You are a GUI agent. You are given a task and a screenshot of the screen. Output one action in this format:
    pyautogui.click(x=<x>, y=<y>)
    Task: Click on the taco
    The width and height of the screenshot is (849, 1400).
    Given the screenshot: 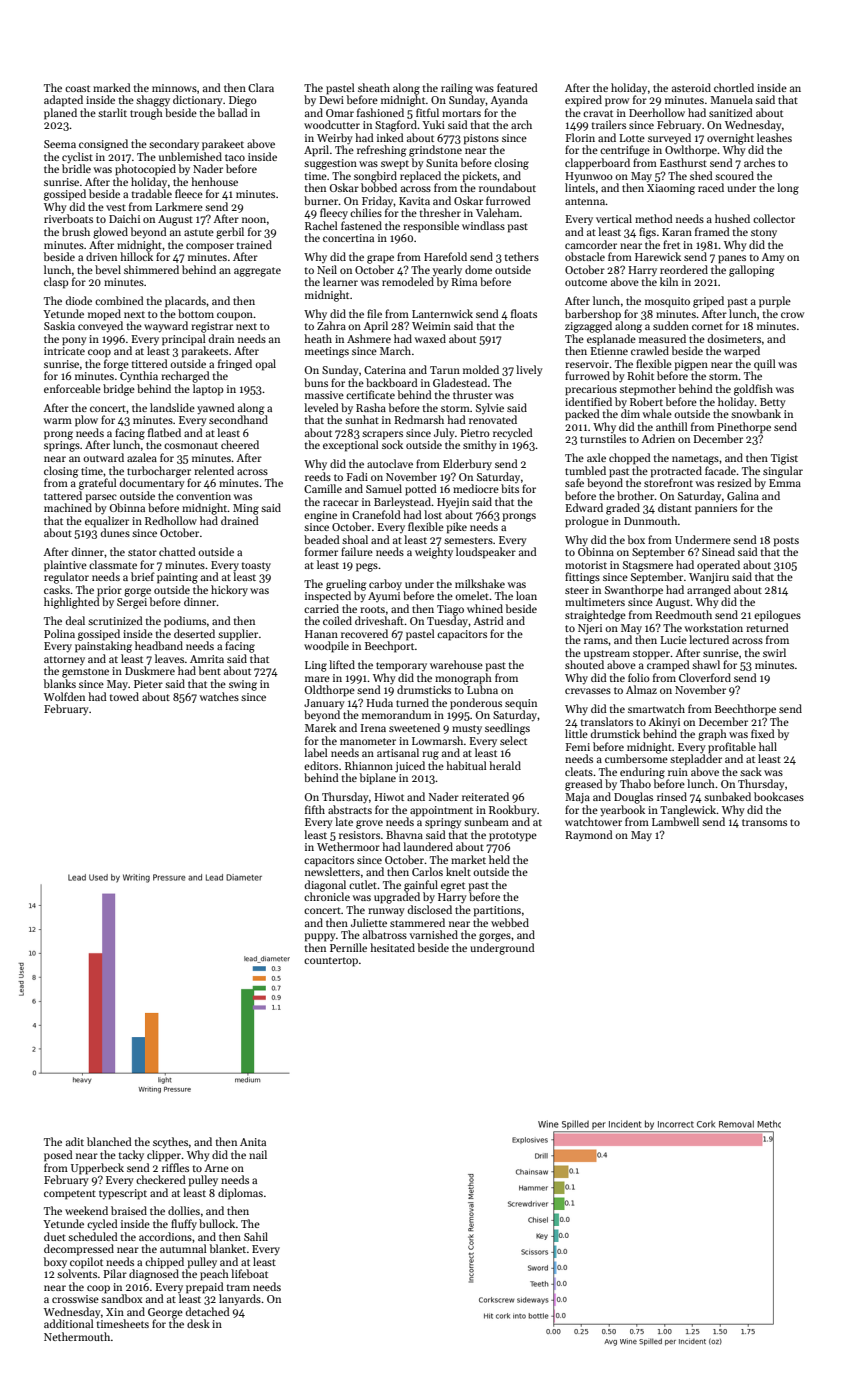 What is the action you would take?
    pyautogui.click(x=235, y=157)
